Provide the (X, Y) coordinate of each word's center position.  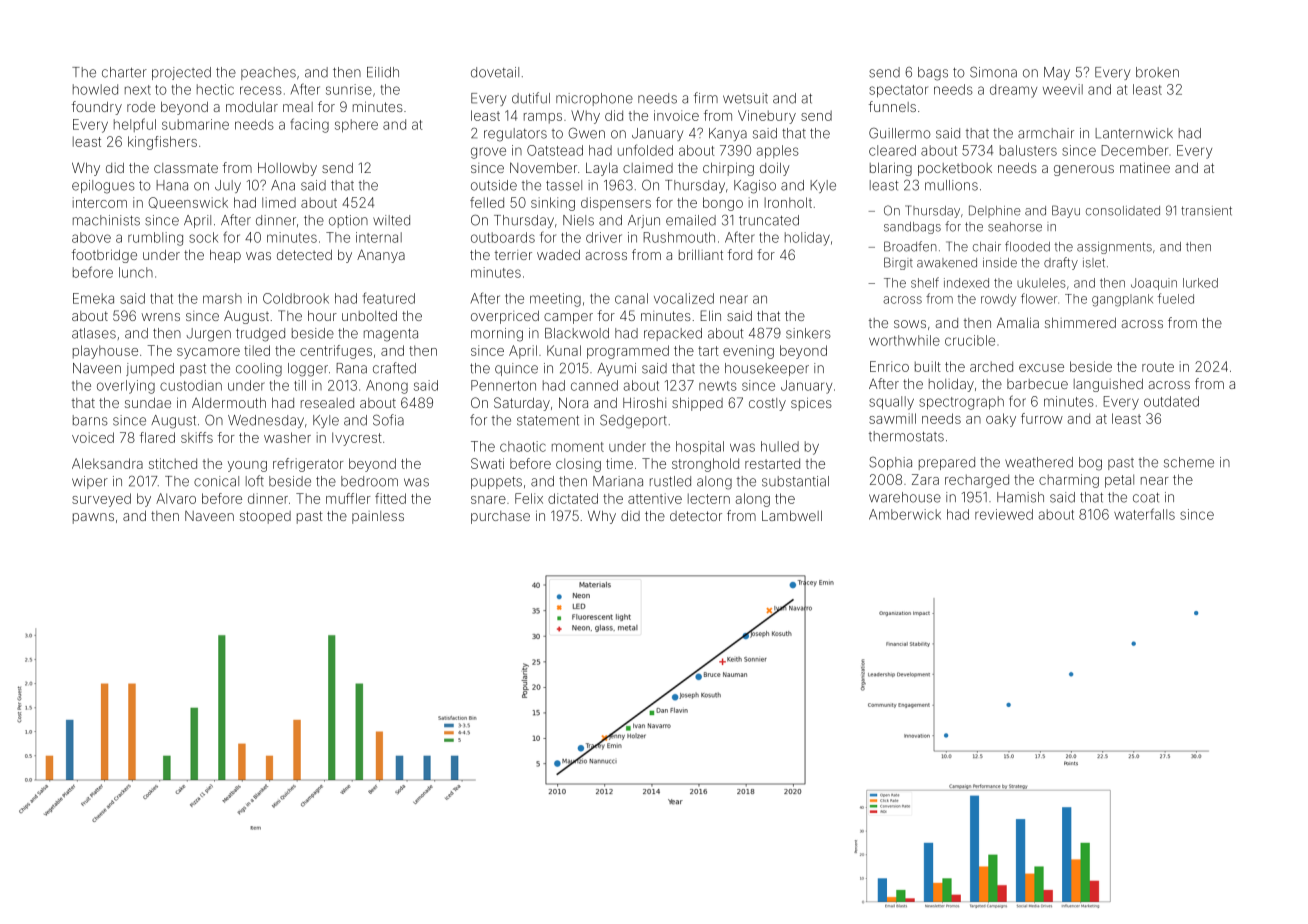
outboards (503, 237)
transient (1206, 211)
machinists (106, 220)
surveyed (101, 500)
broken (1157, 72)
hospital (700, 448)
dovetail (495, 72)
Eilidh (383, 72)
